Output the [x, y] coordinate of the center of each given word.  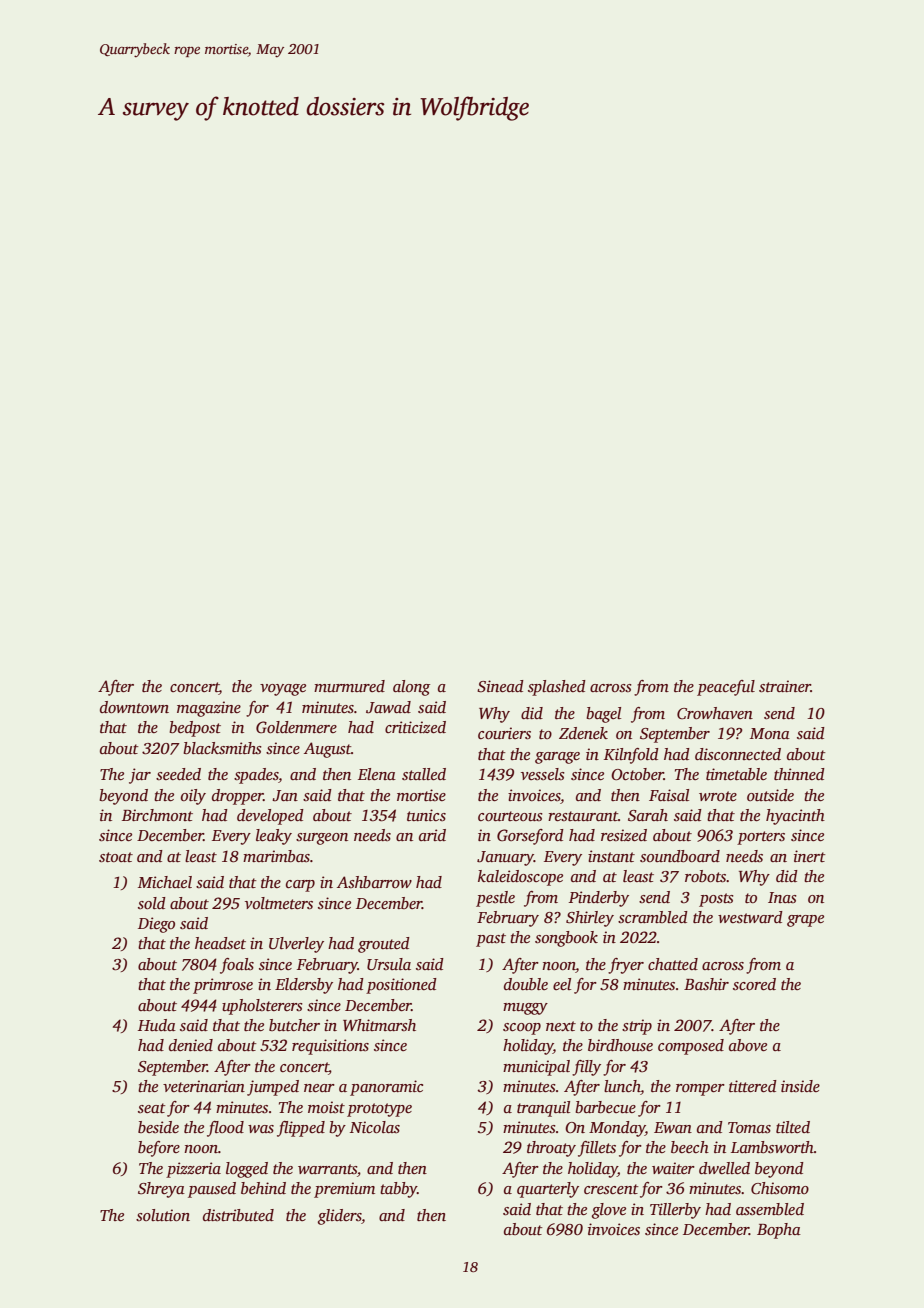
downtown [134, 707]
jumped [273, 1088]
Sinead [500, 686]
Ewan [673, 1127]
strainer [785, 686]
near [319, 1088]
